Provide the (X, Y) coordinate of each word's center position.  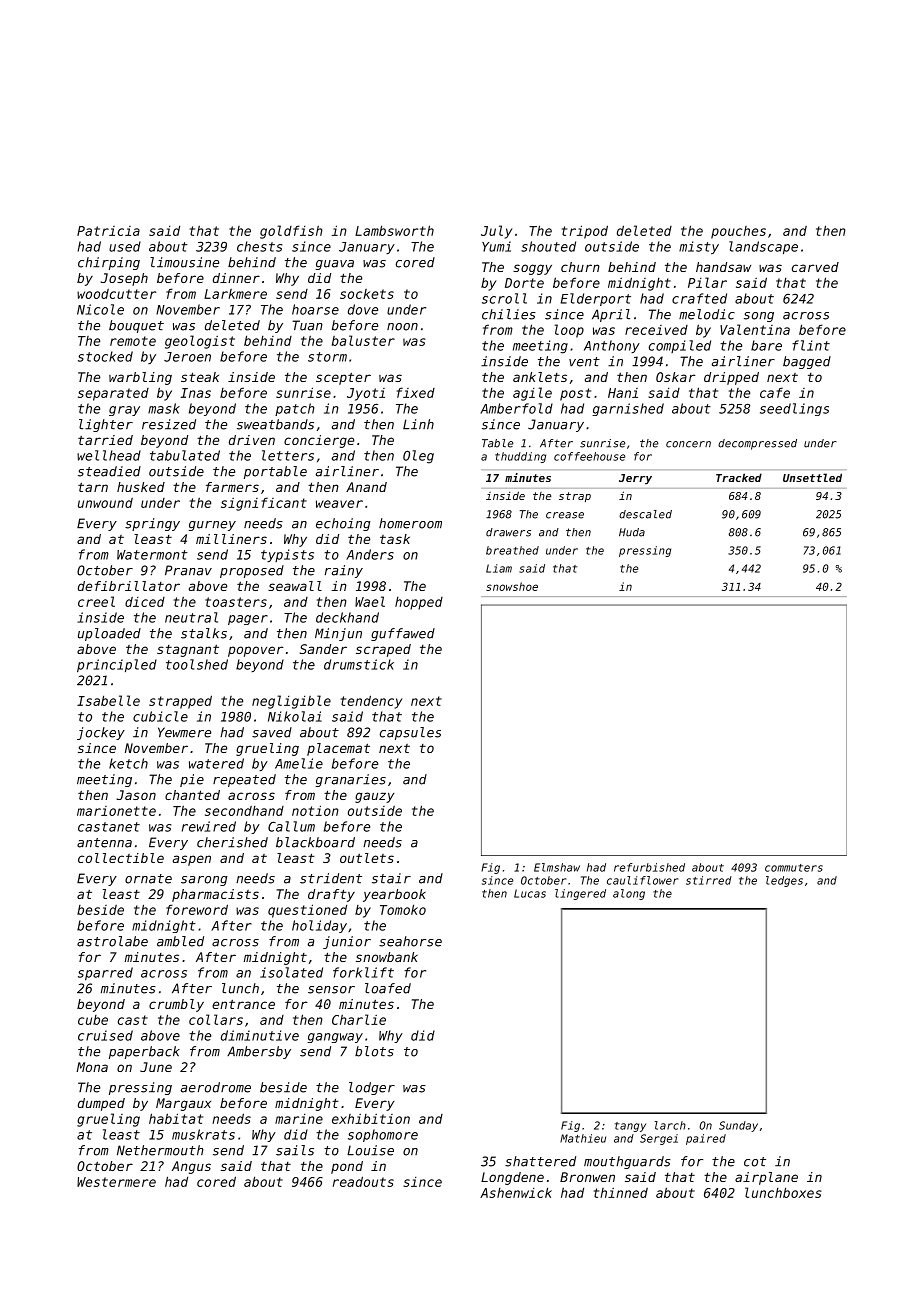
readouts (363, 1181)
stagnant (188, 651)
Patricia (108, 231)
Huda (632, 532)
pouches (738, 232)
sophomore (383, 1135)
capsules (410, 733)
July (496, 232)
